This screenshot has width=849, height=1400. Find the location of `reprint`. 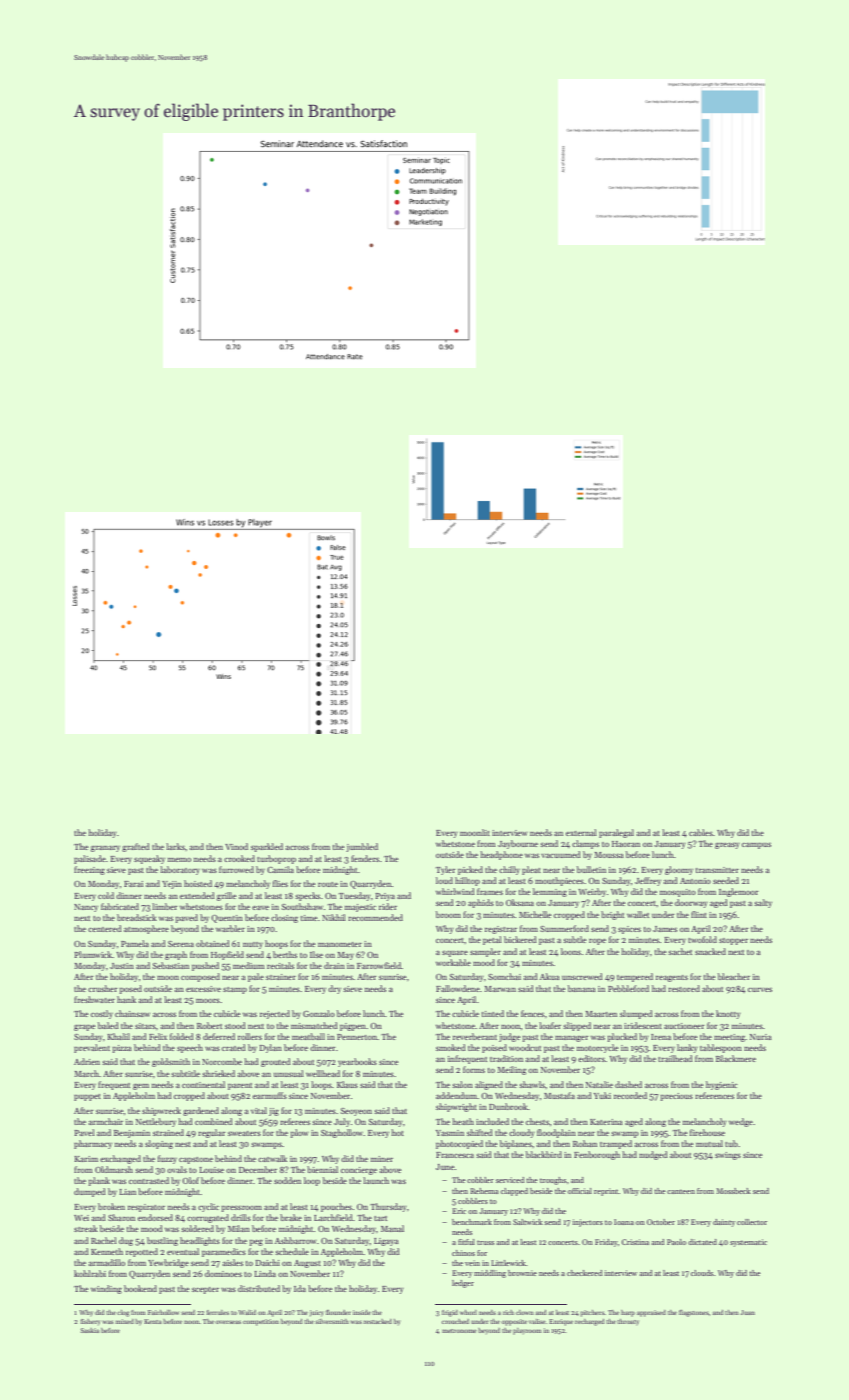

reprint is located at coordinates (606, 1192).
